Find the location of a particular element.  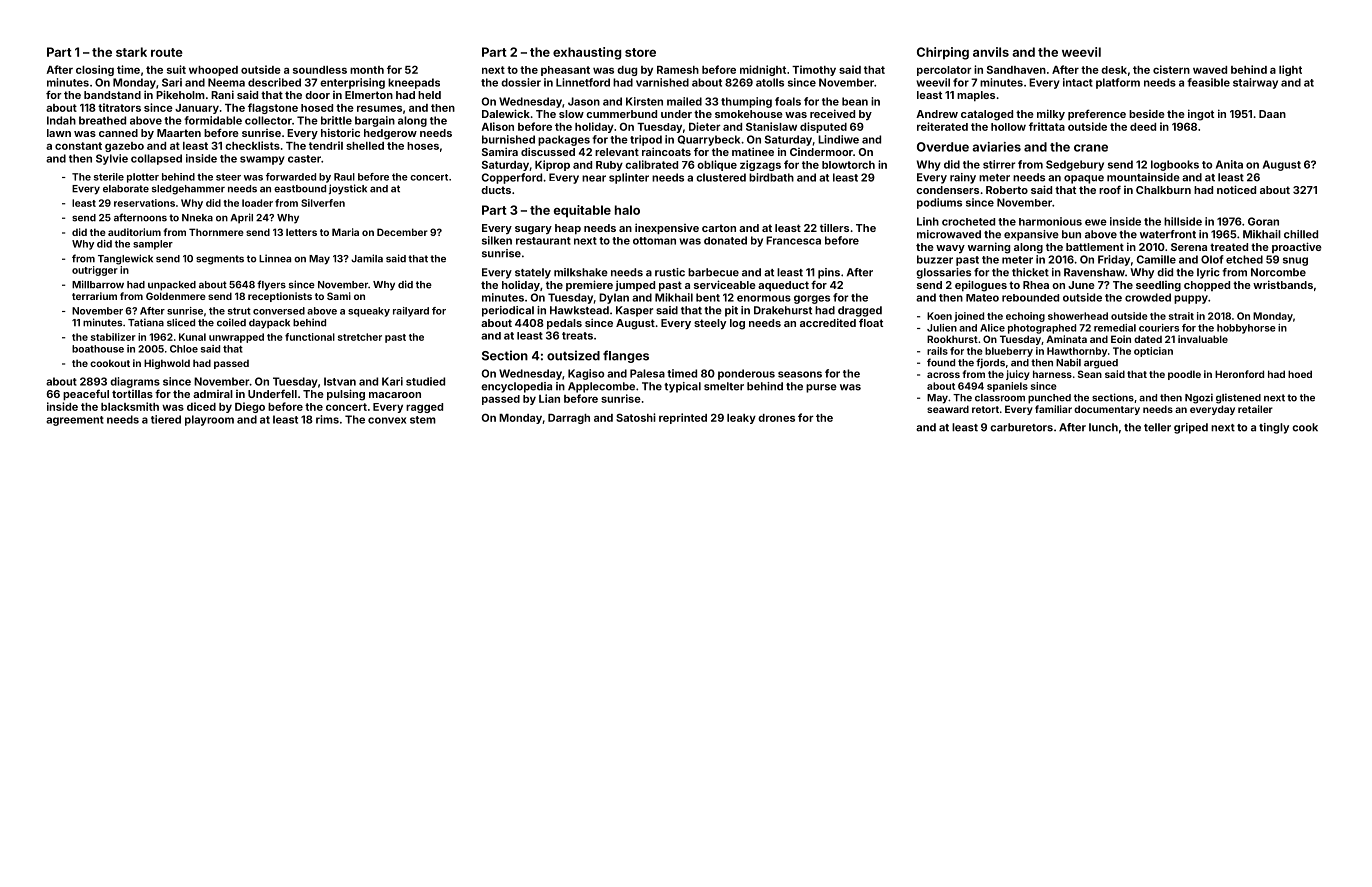

historic is located at coordinates (340, 132).
